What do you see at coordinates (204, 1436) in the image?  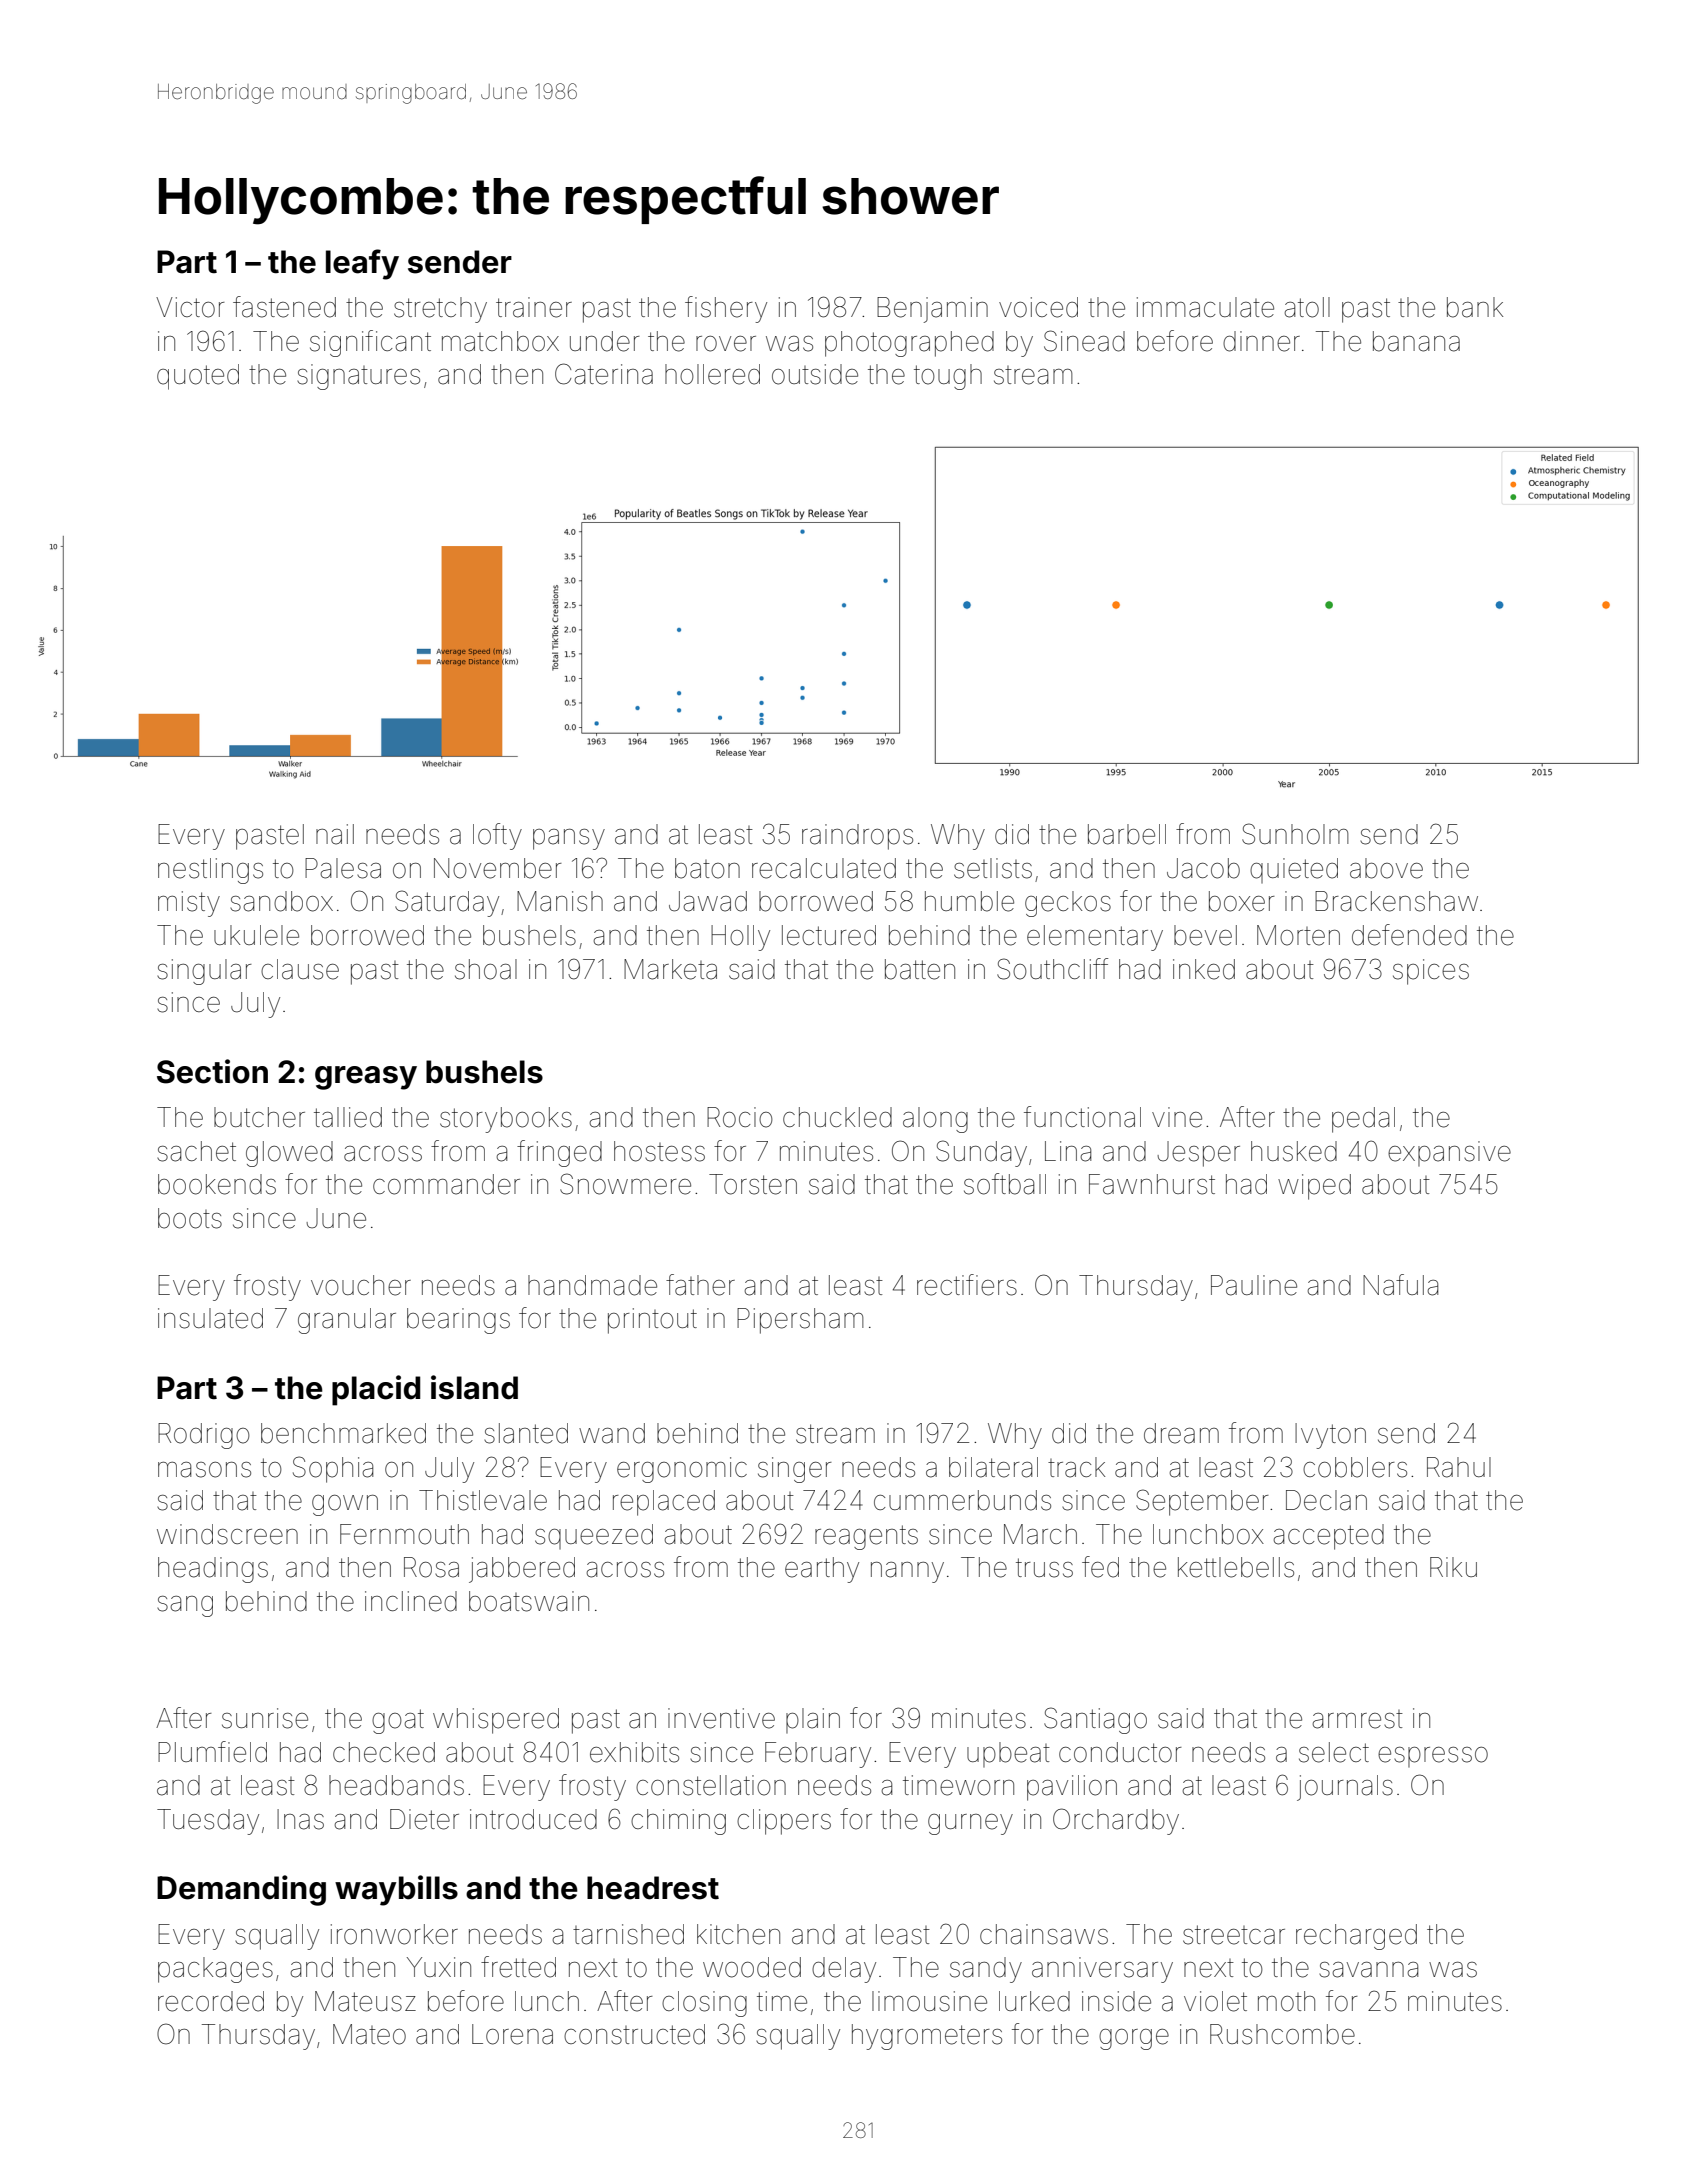 I see `Rodrigo` at bounding box center [204, 1436].
